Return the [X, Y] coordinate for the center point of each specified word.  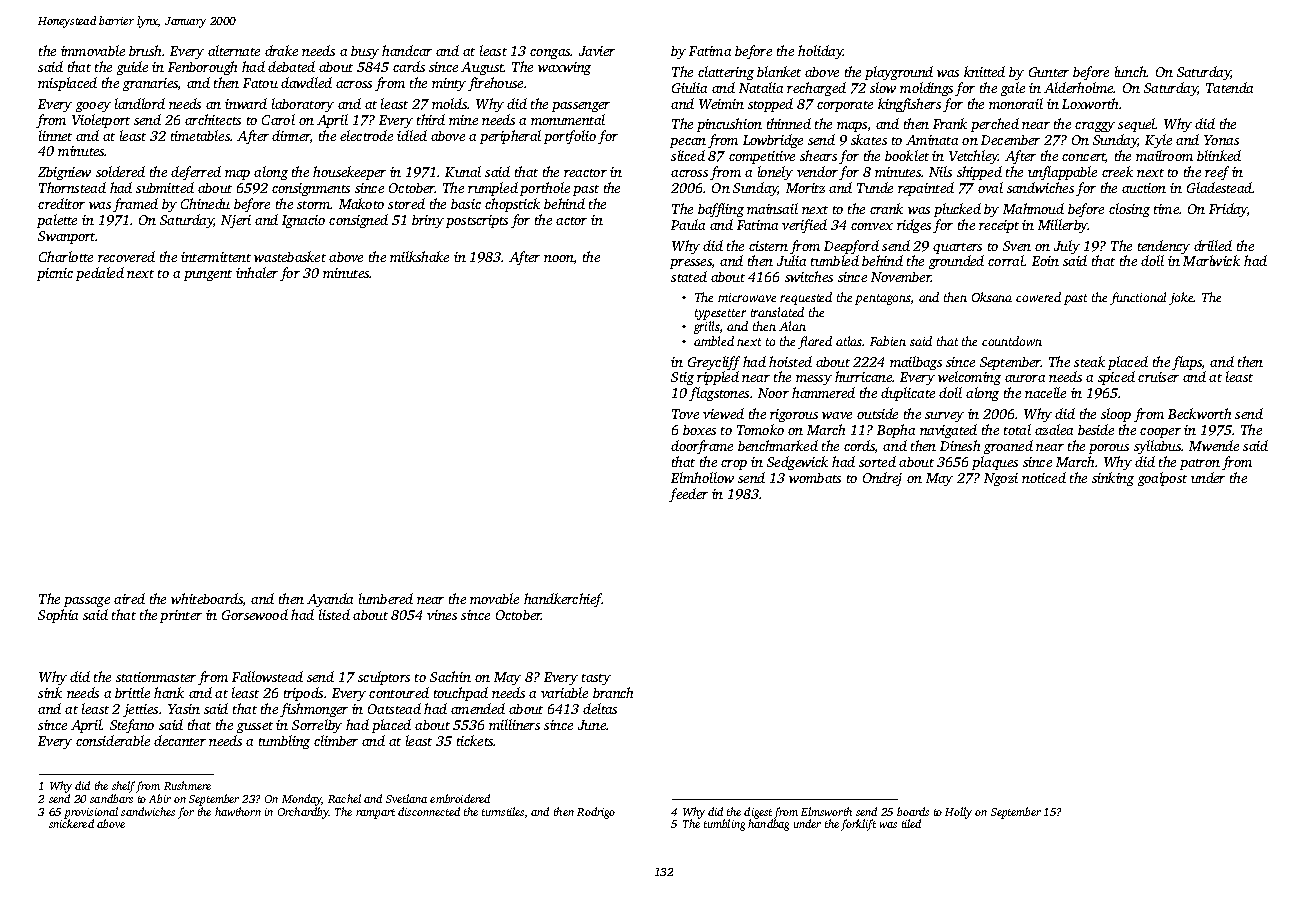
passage [87, 602]
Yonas [1221, 140]
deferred [196, 173]
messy [814, 380]
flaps [1187, 363]
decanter [180, 740]
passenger [581, 107]
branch [613, 692]
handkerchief [563, 600]
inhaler [257, 272]
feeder [688, 495]
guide [132, 68]
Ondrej [882, 479]
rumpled [493, 189]
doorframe [702, 447]
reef [1217, 173]
